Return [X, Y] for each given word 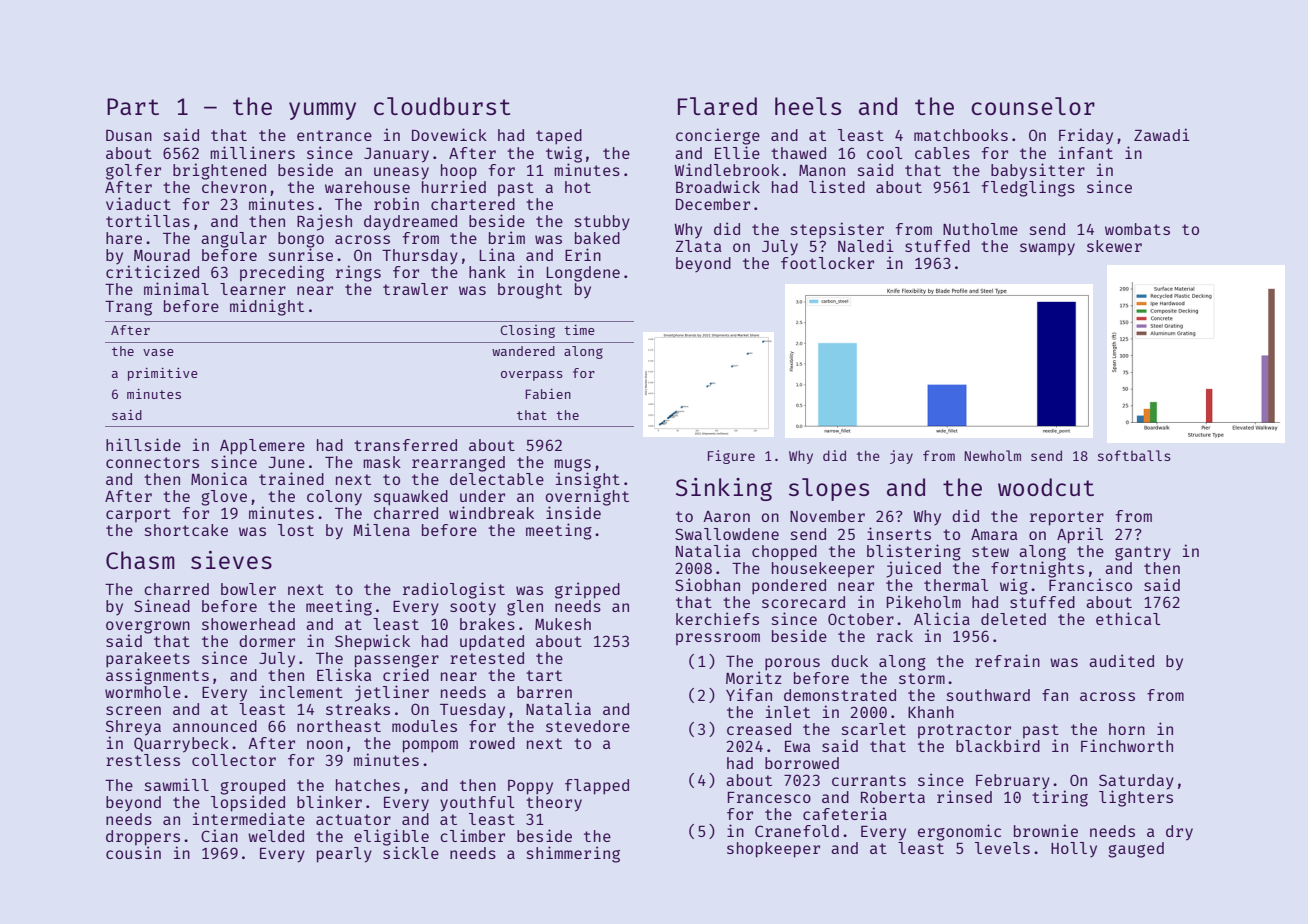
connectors [152, 462]
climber [472, 835]
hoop [459, 172]
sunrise [301, 254]
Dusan [129, 135]
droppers [143, 838]
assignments [157, 676]
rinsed [964, 796]
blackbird [998, 745]
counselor [1033, 106]
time [579, 330]
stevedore [588, 726]
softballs [1134, 455]
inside [573, 512]
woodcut [1046, 487]
